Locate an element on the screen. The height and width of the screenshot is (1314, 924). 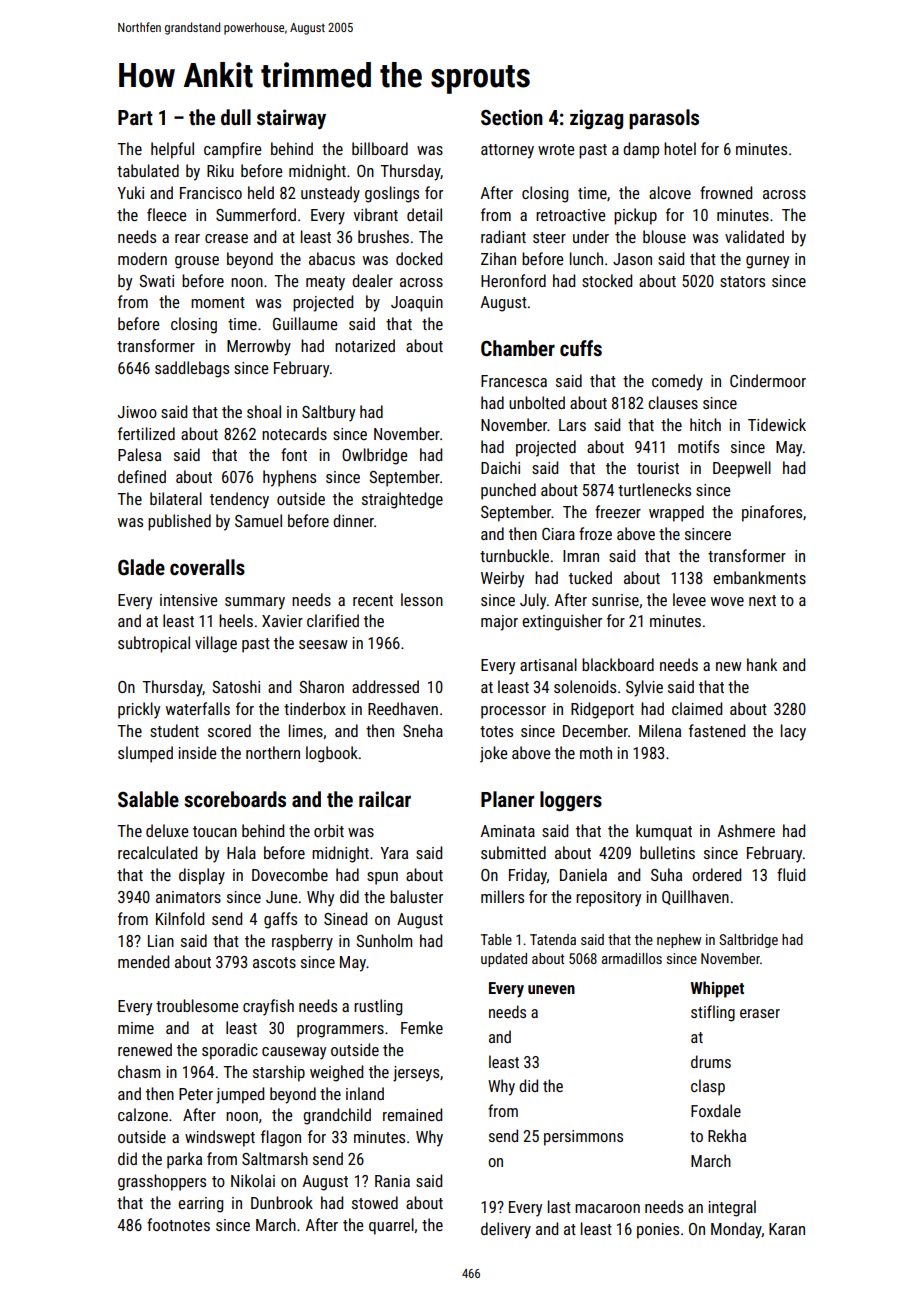
tucked is located at coordinates (590, 577).
